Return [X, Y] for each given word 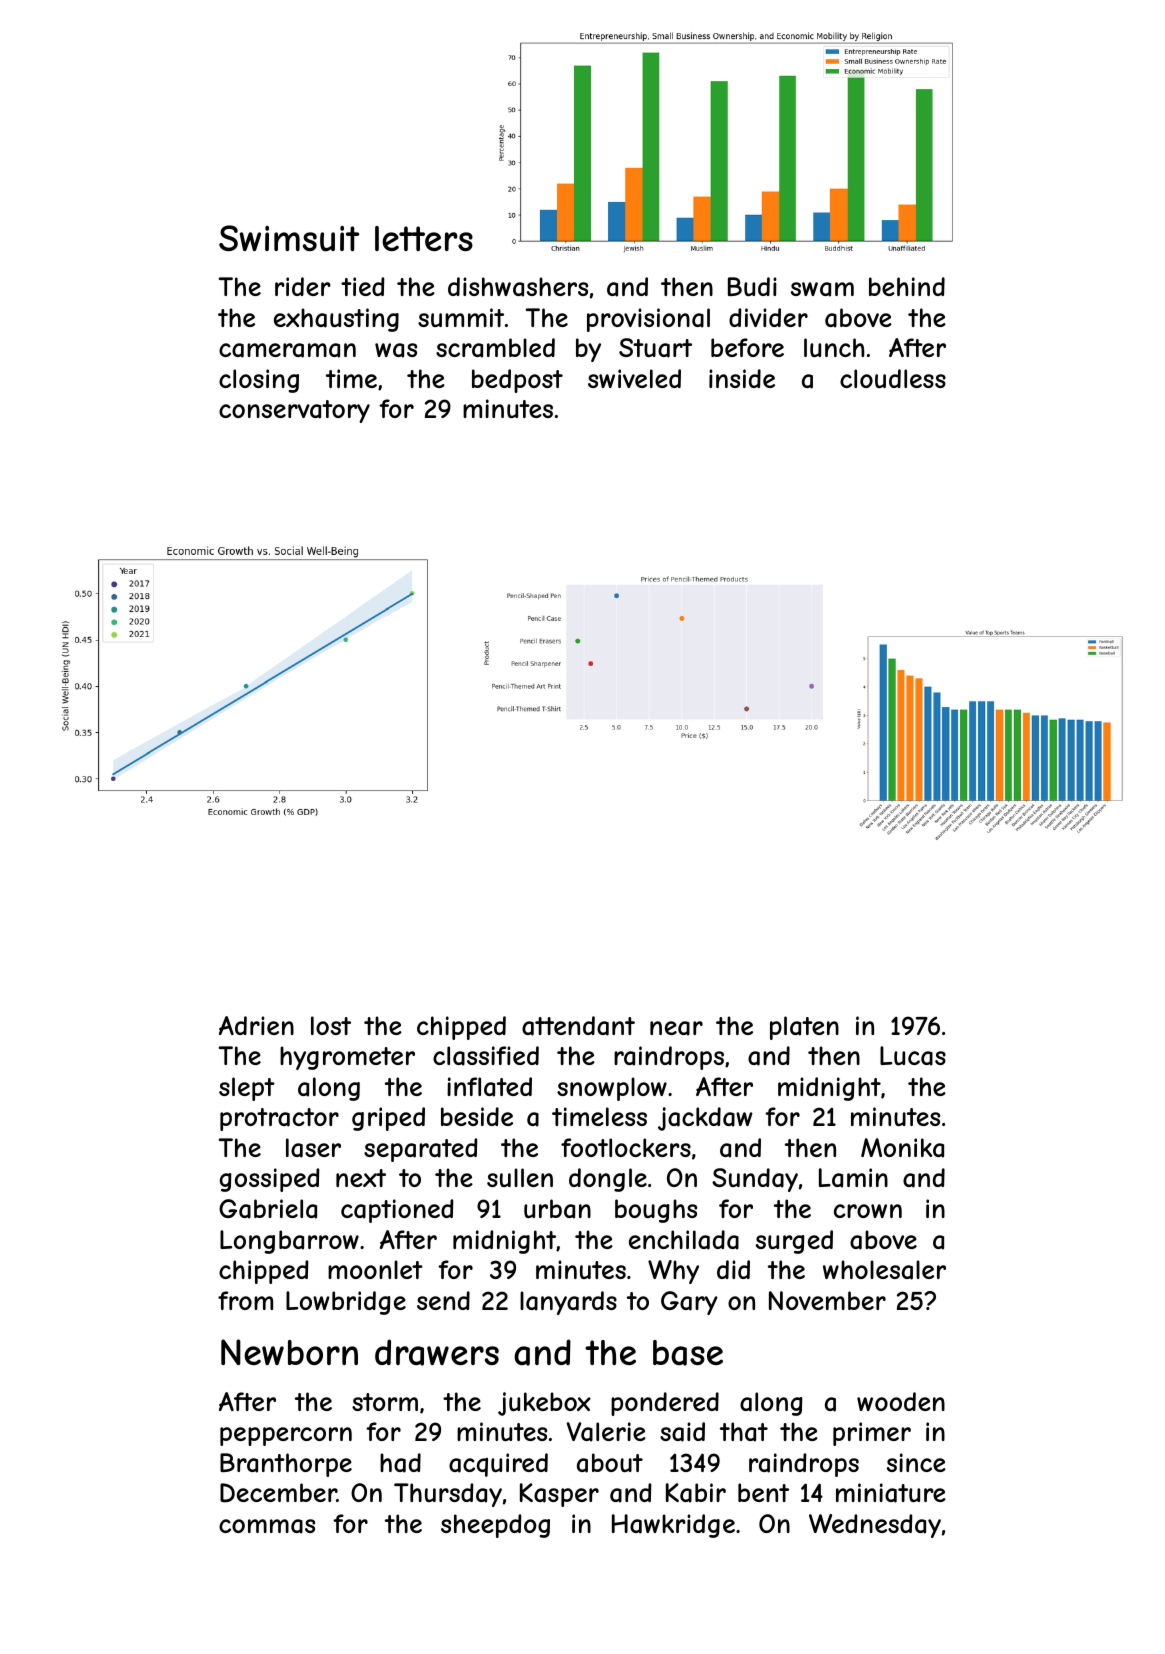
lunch [834, 347]
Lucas [913, 1056]
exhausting [336, 320]
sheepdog [495, 1526]
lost [331, 1025]
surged [794, 1242]
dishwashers [518, 287]
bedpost [517, 381]
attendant [578, 1026]
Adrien [256, 1025]
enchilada [684, 1240]
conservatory [294, 411]
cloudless [893, 378]
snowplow [612, 1089]
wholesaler [884, 1270]
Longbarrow [289, 1242]
